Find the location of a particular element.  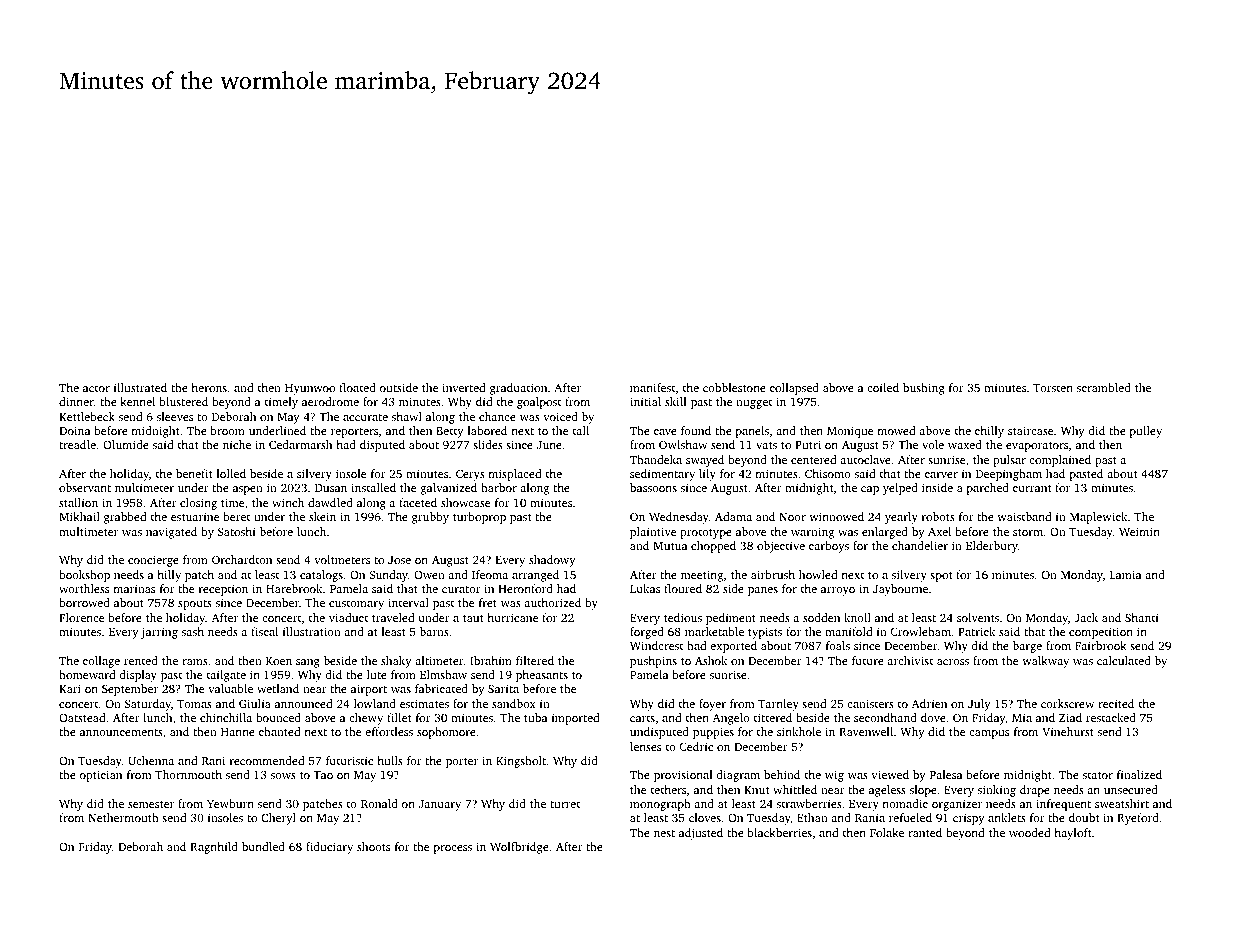

collage is located at coordinates (101, 662).
